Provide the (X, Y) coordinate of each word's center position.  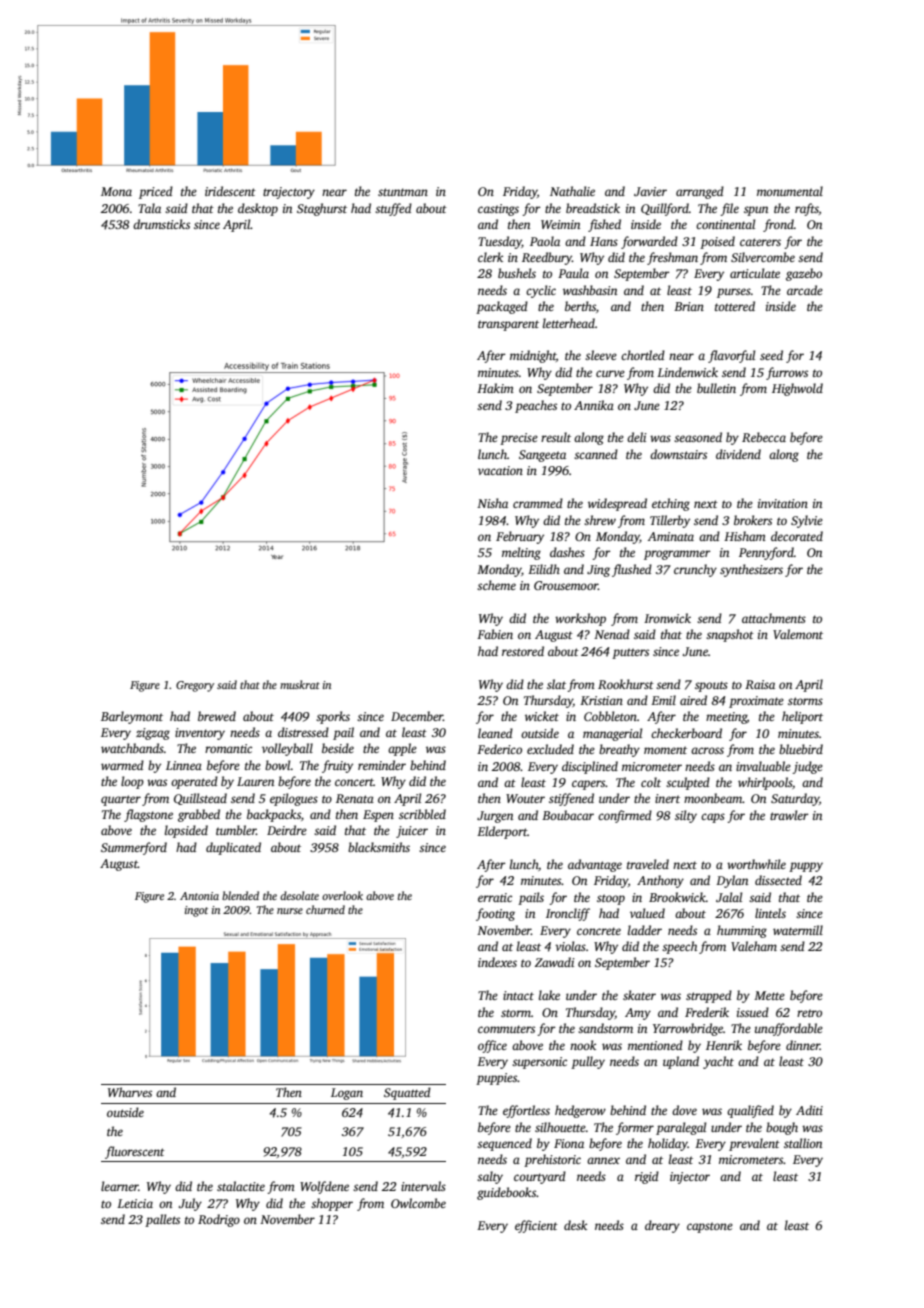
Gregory (195, 686)
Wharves (130, 1092)
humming (742, 931)
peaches (536, 406)
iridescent (230, 191)
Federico (499, 749)
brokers (753, 520)
